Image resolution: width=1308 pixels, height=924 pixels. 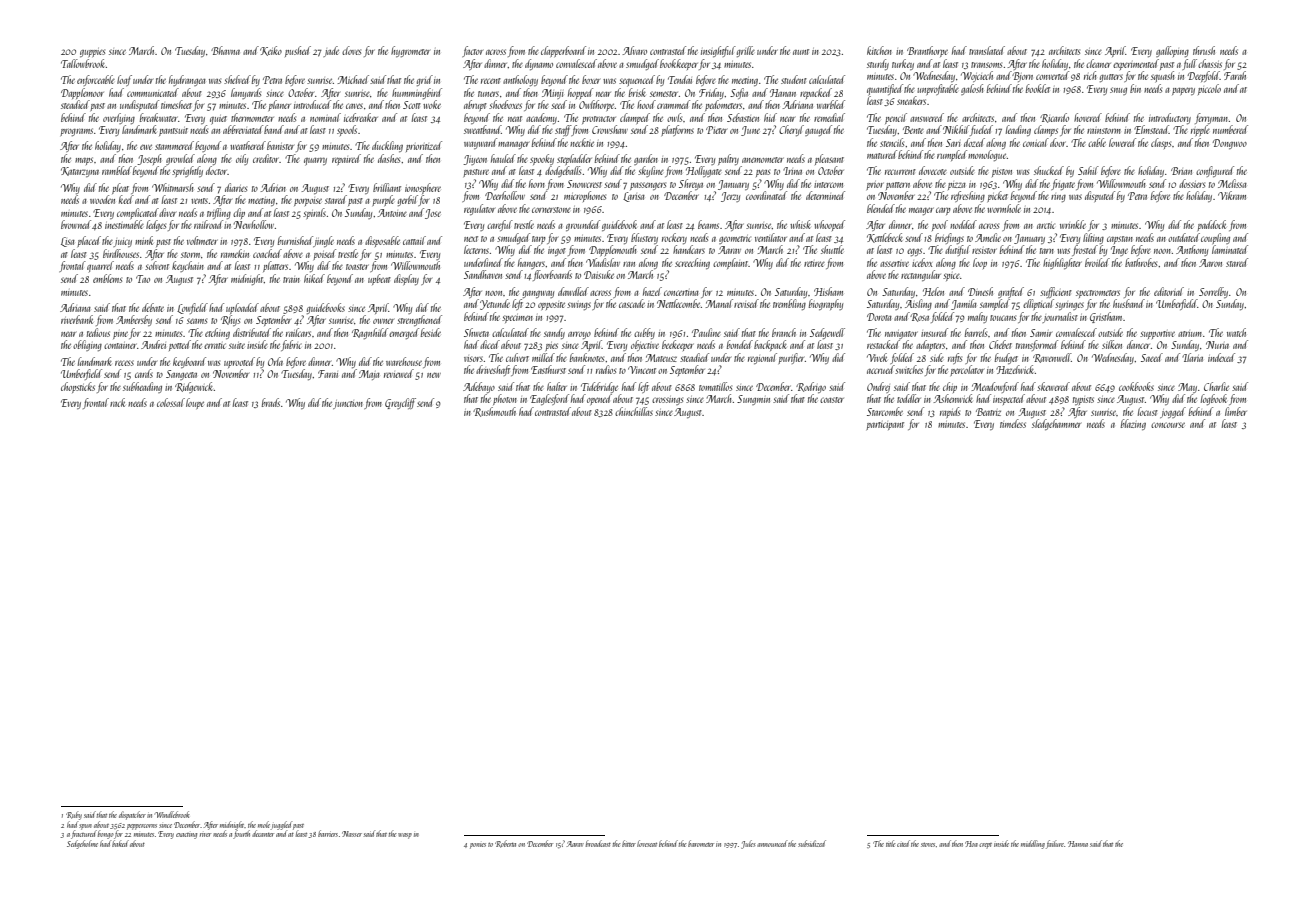 What do you see at coordinates (1078, 844) in the document?
I see `Hanna` at bounding box center [1078, 844].
